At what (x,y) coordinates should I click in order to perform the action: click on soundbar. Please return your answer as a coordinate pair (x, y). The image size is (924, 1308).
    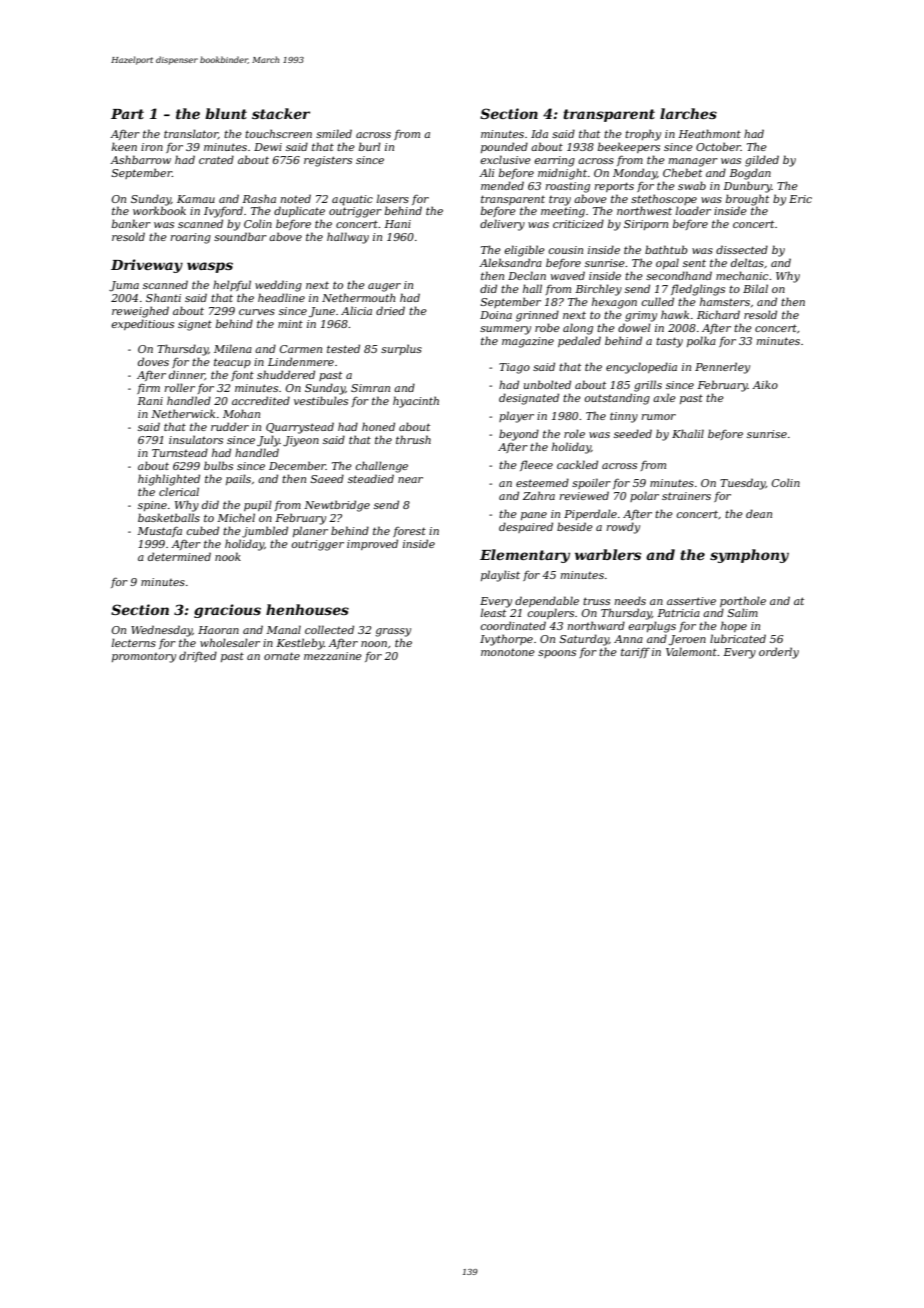
    Looking at the image, I should click on (240, 236).
